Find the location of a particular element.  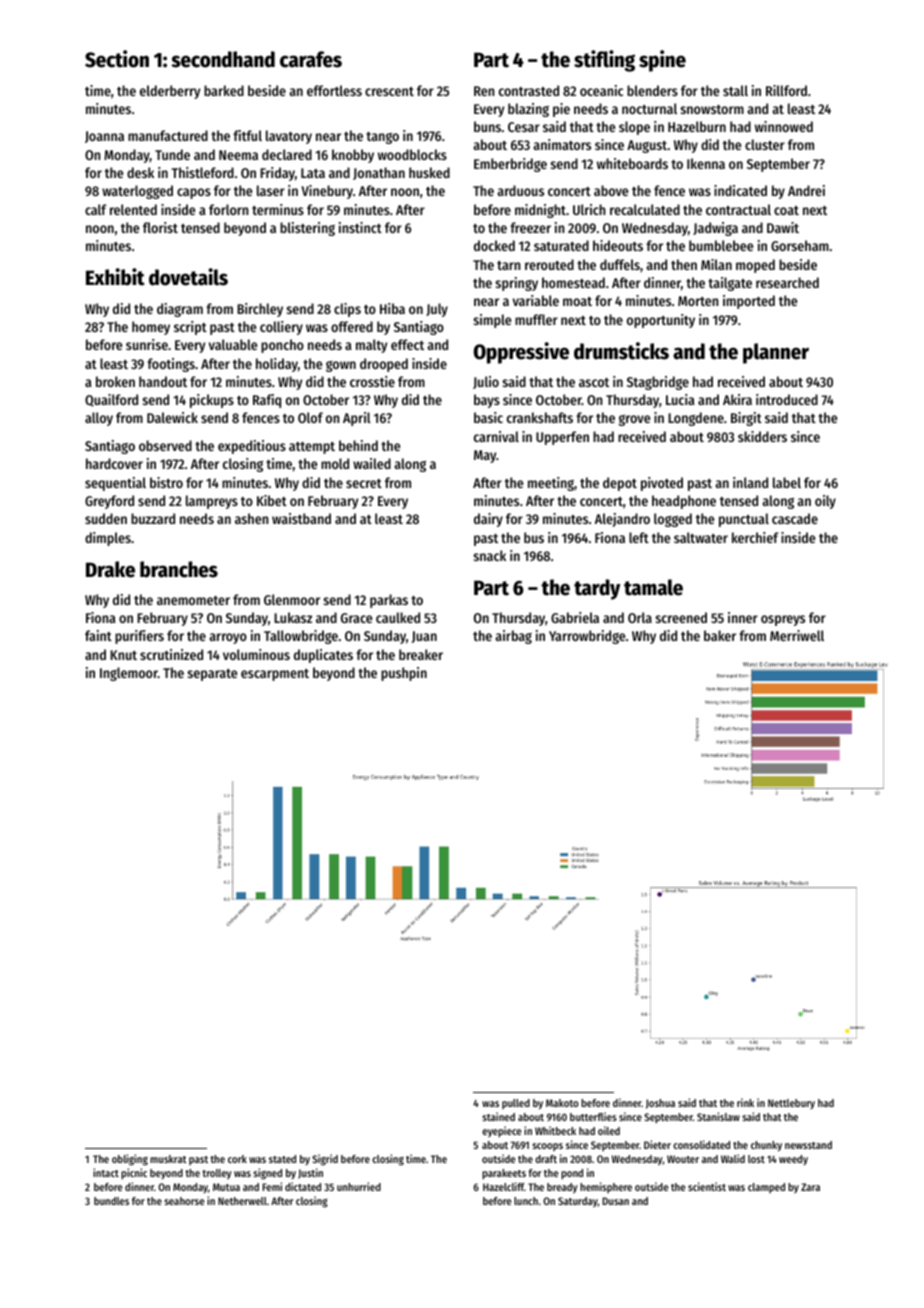

Stanislaw is located at coordinates (718, 1116).
